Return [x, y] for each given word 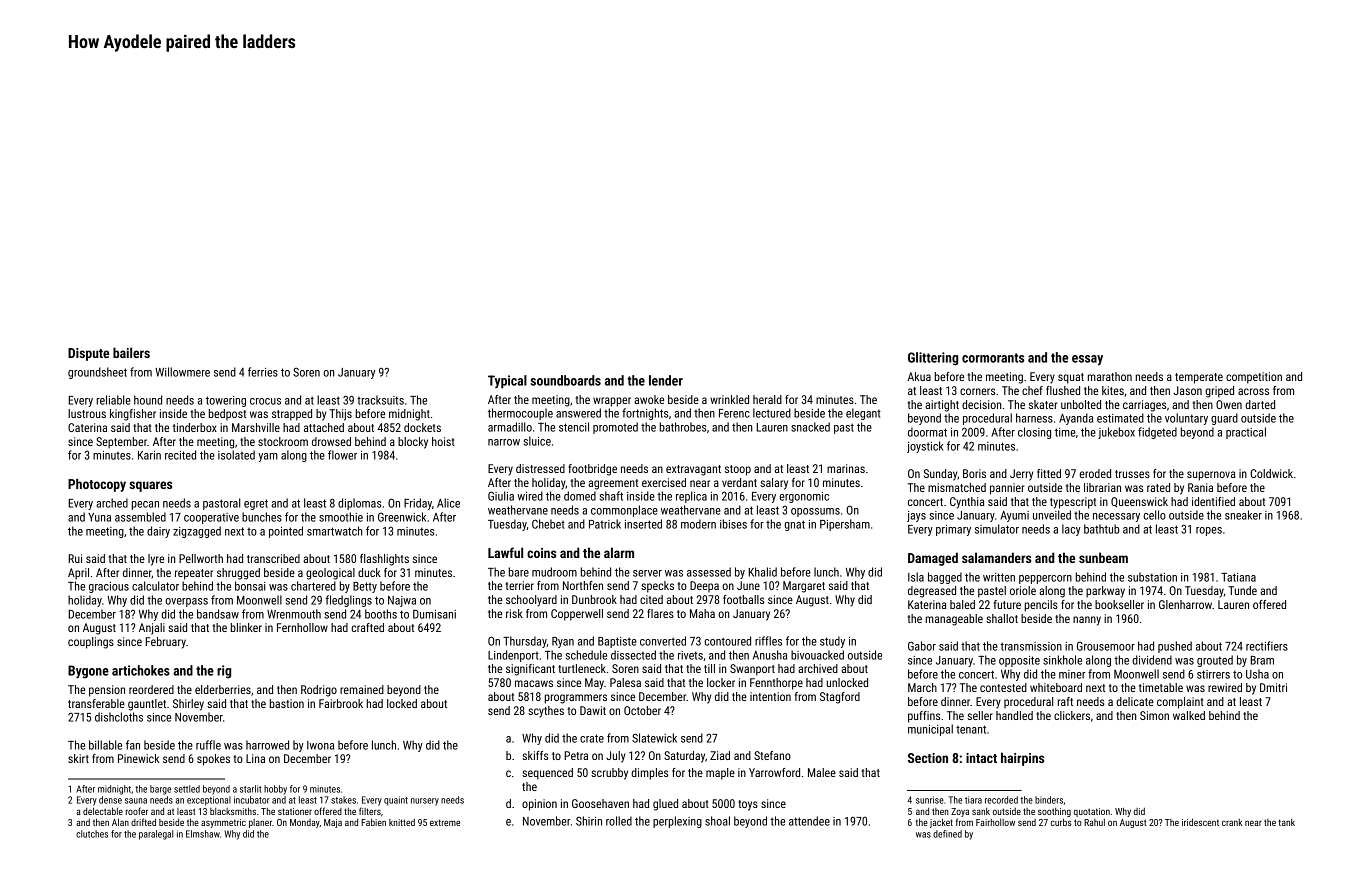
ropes [1209, 531]
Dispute [88, 354]
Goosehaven [600, 803]
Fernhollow [302, 627]
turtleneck [582, 668]
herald [767, 399]
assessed [709, 572]
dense [110, 800]
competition [1254, 378]
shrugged [238, 574]
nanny [1087, 621]
